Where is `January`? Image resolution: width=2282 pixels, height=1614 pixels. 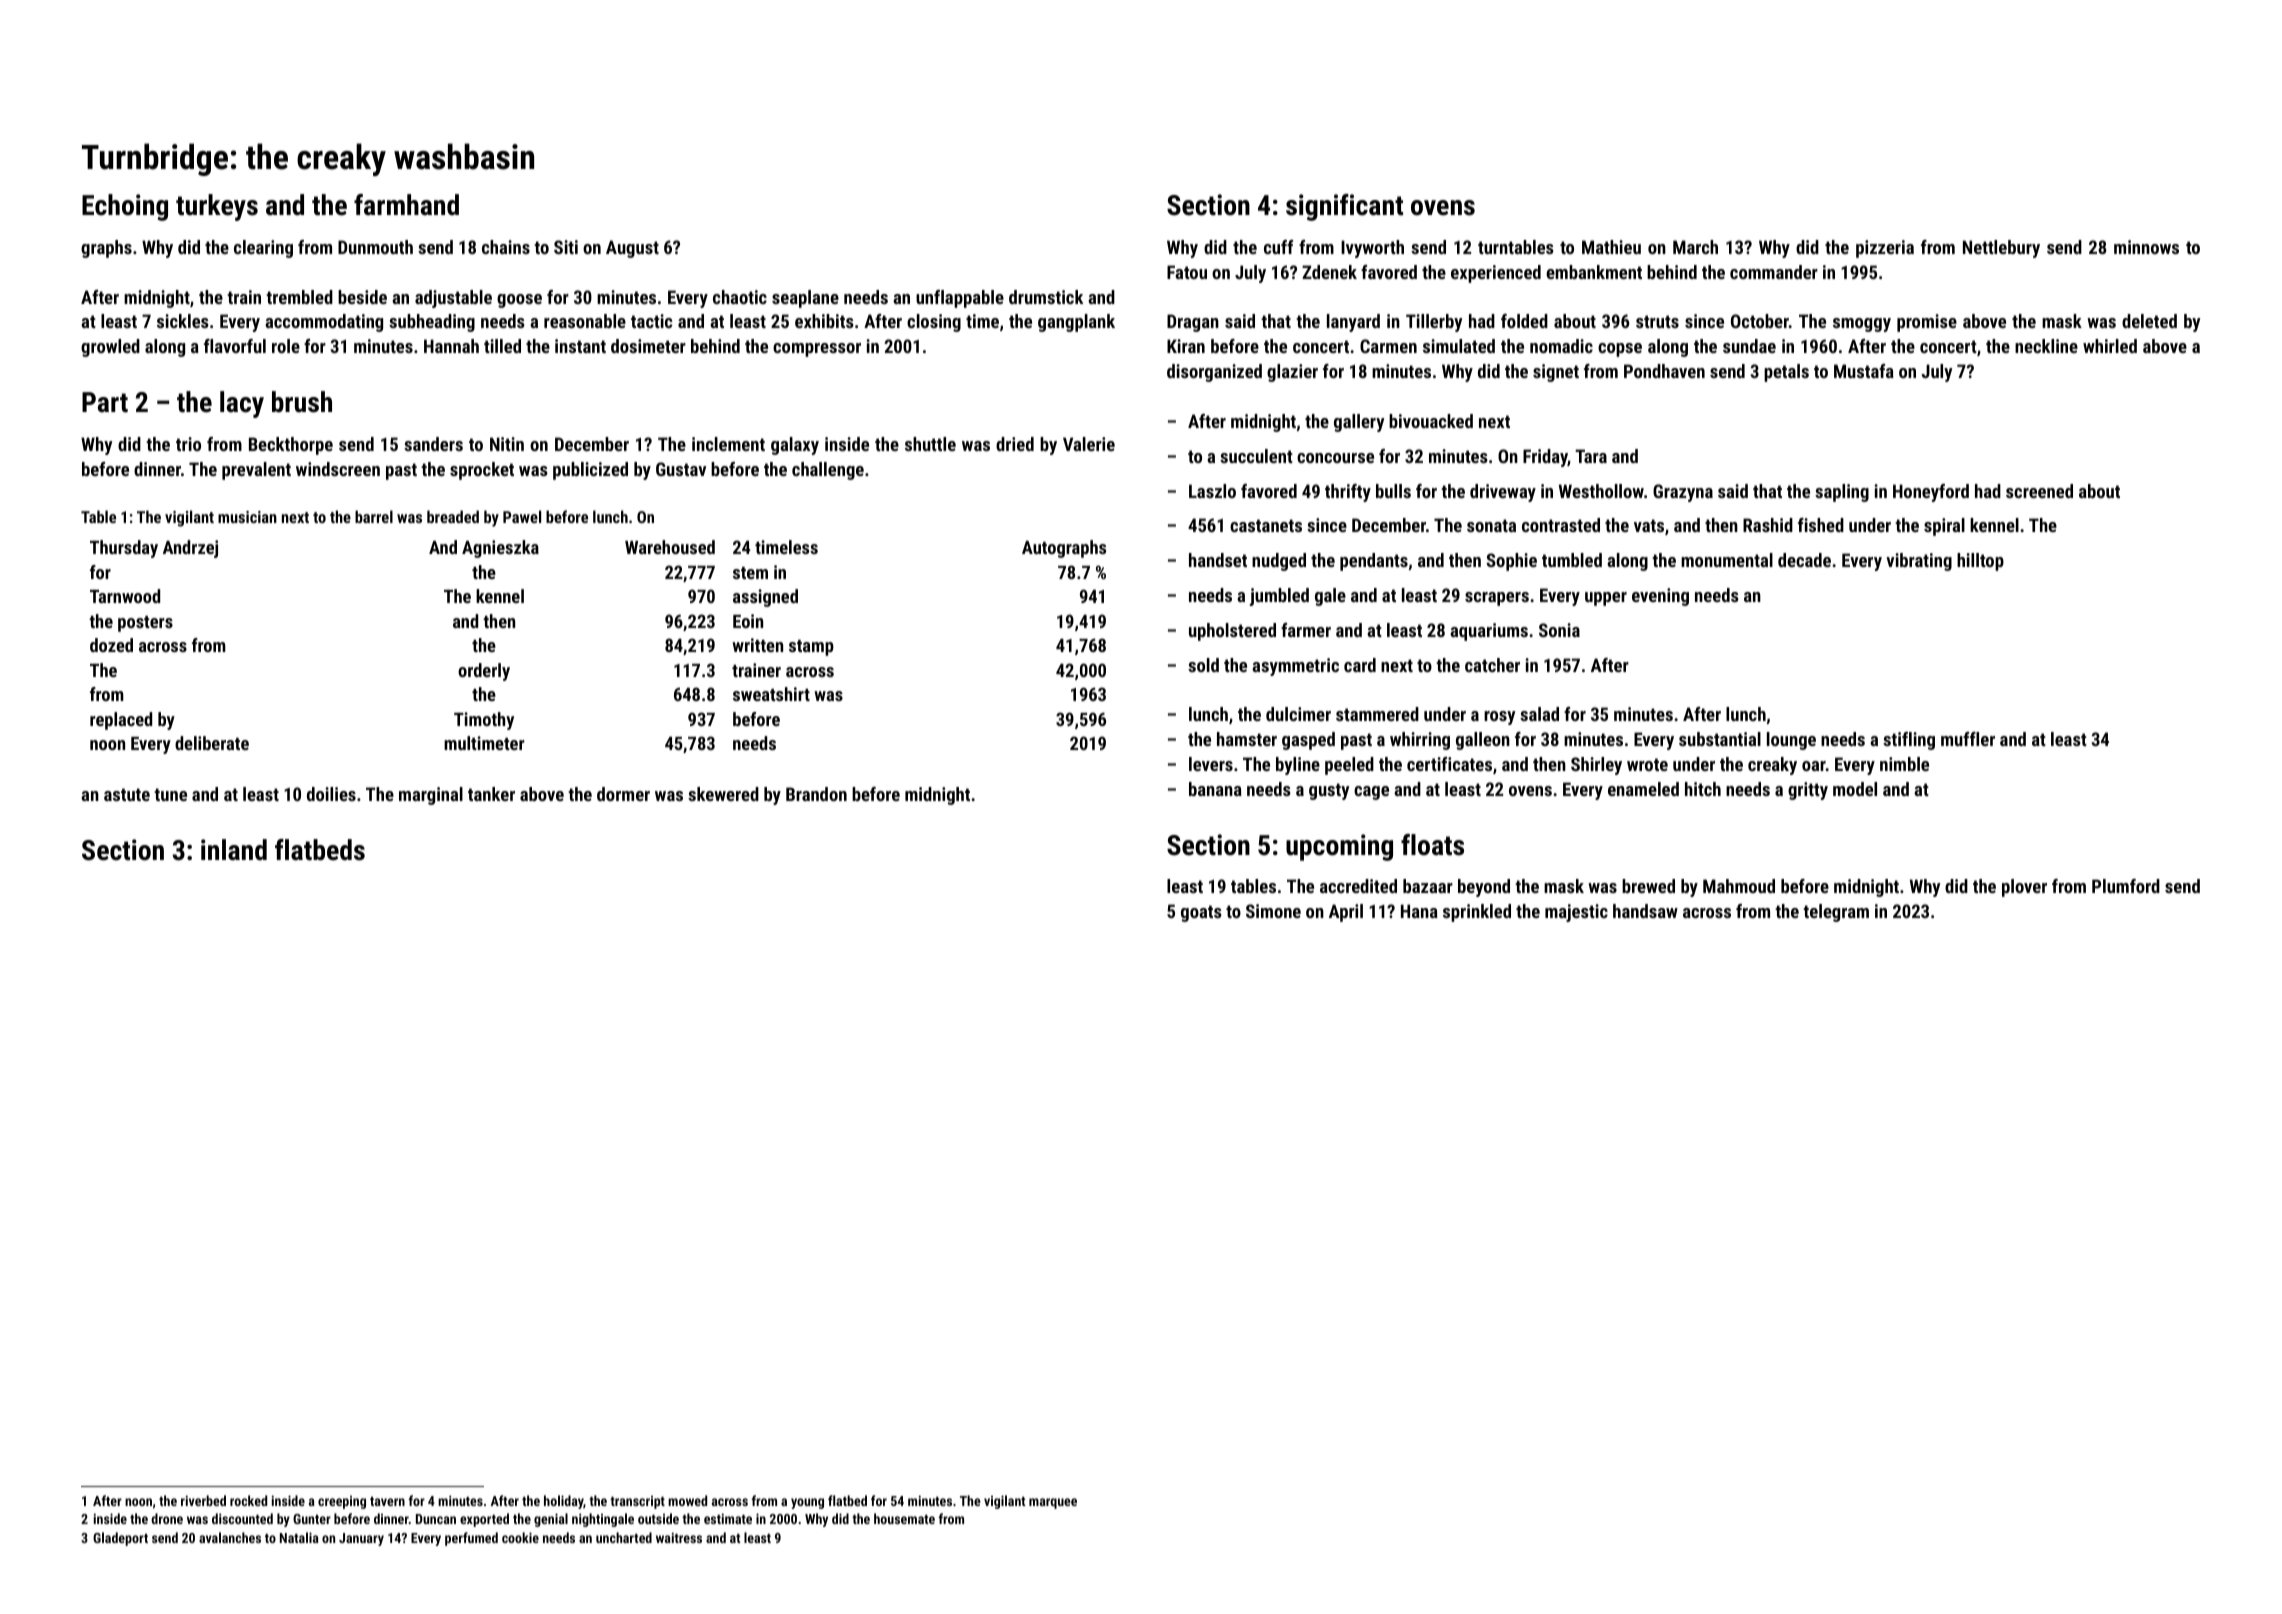
January is located at coordinates (361, 1539).
